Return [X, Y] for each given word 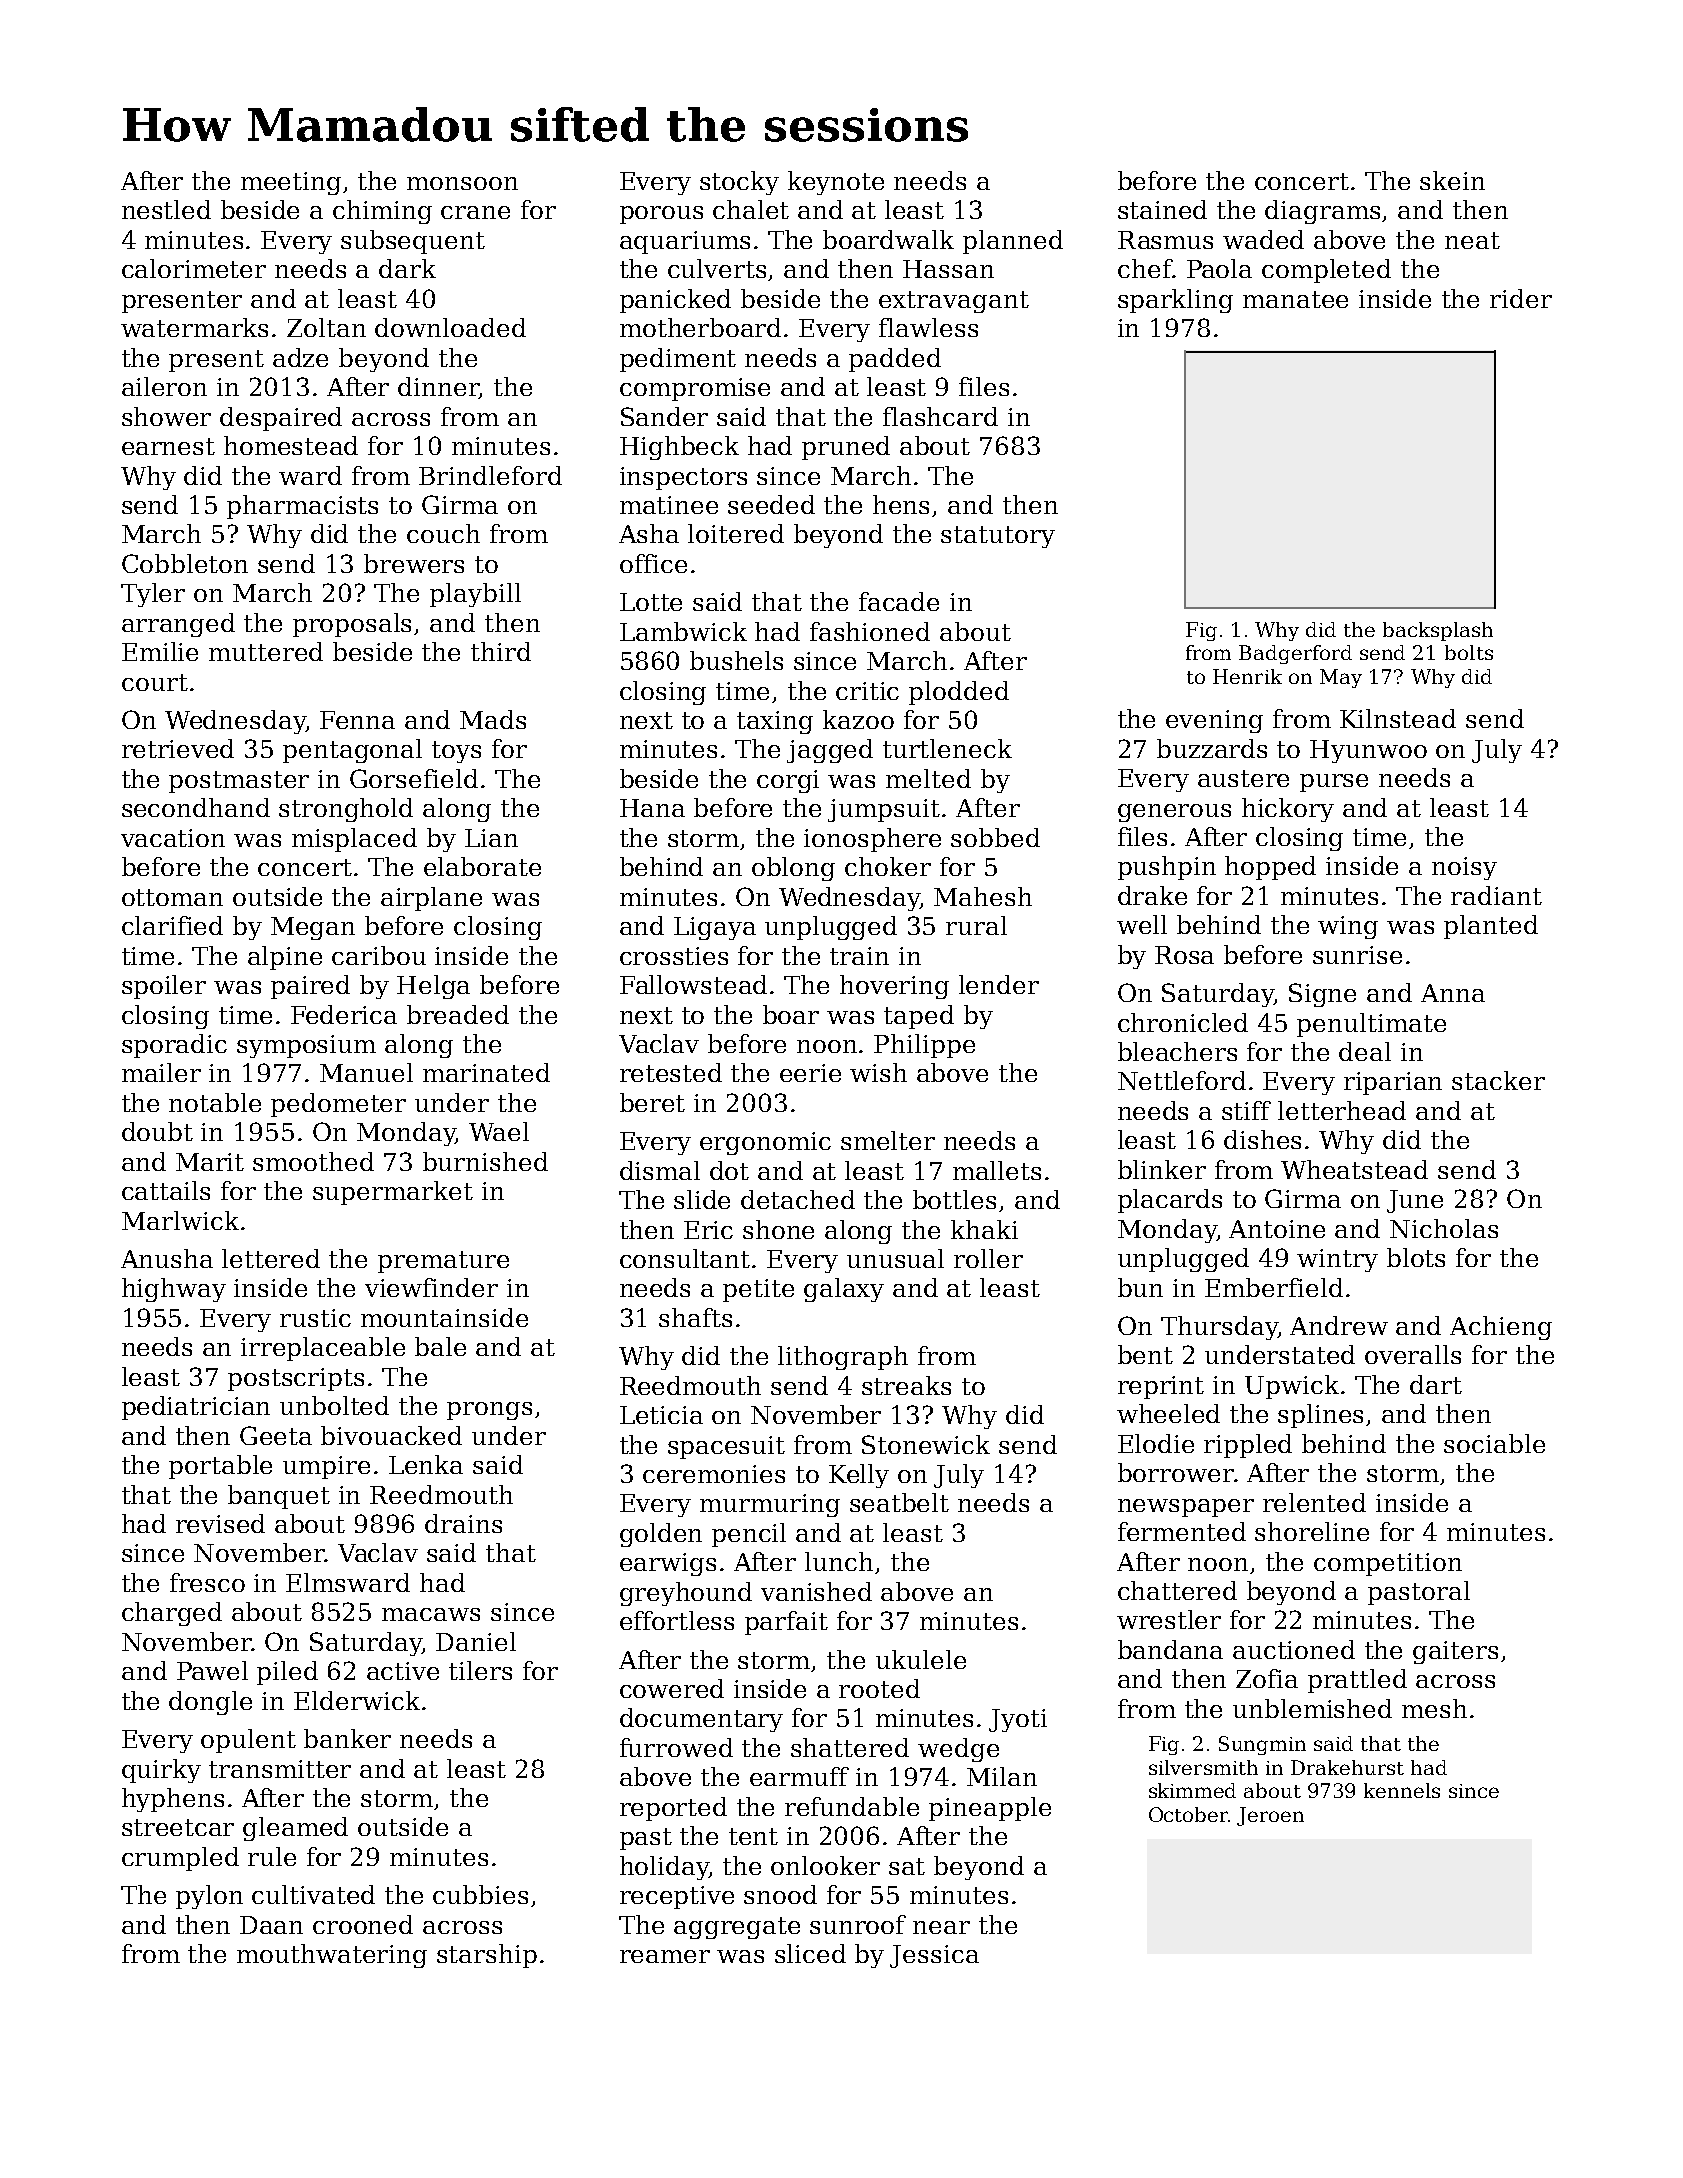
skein [1452, 180]
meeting [291, 183]
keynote [836, 183]
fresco [207, 1582]
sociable [1494, 1443]
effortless [677, 1620]
